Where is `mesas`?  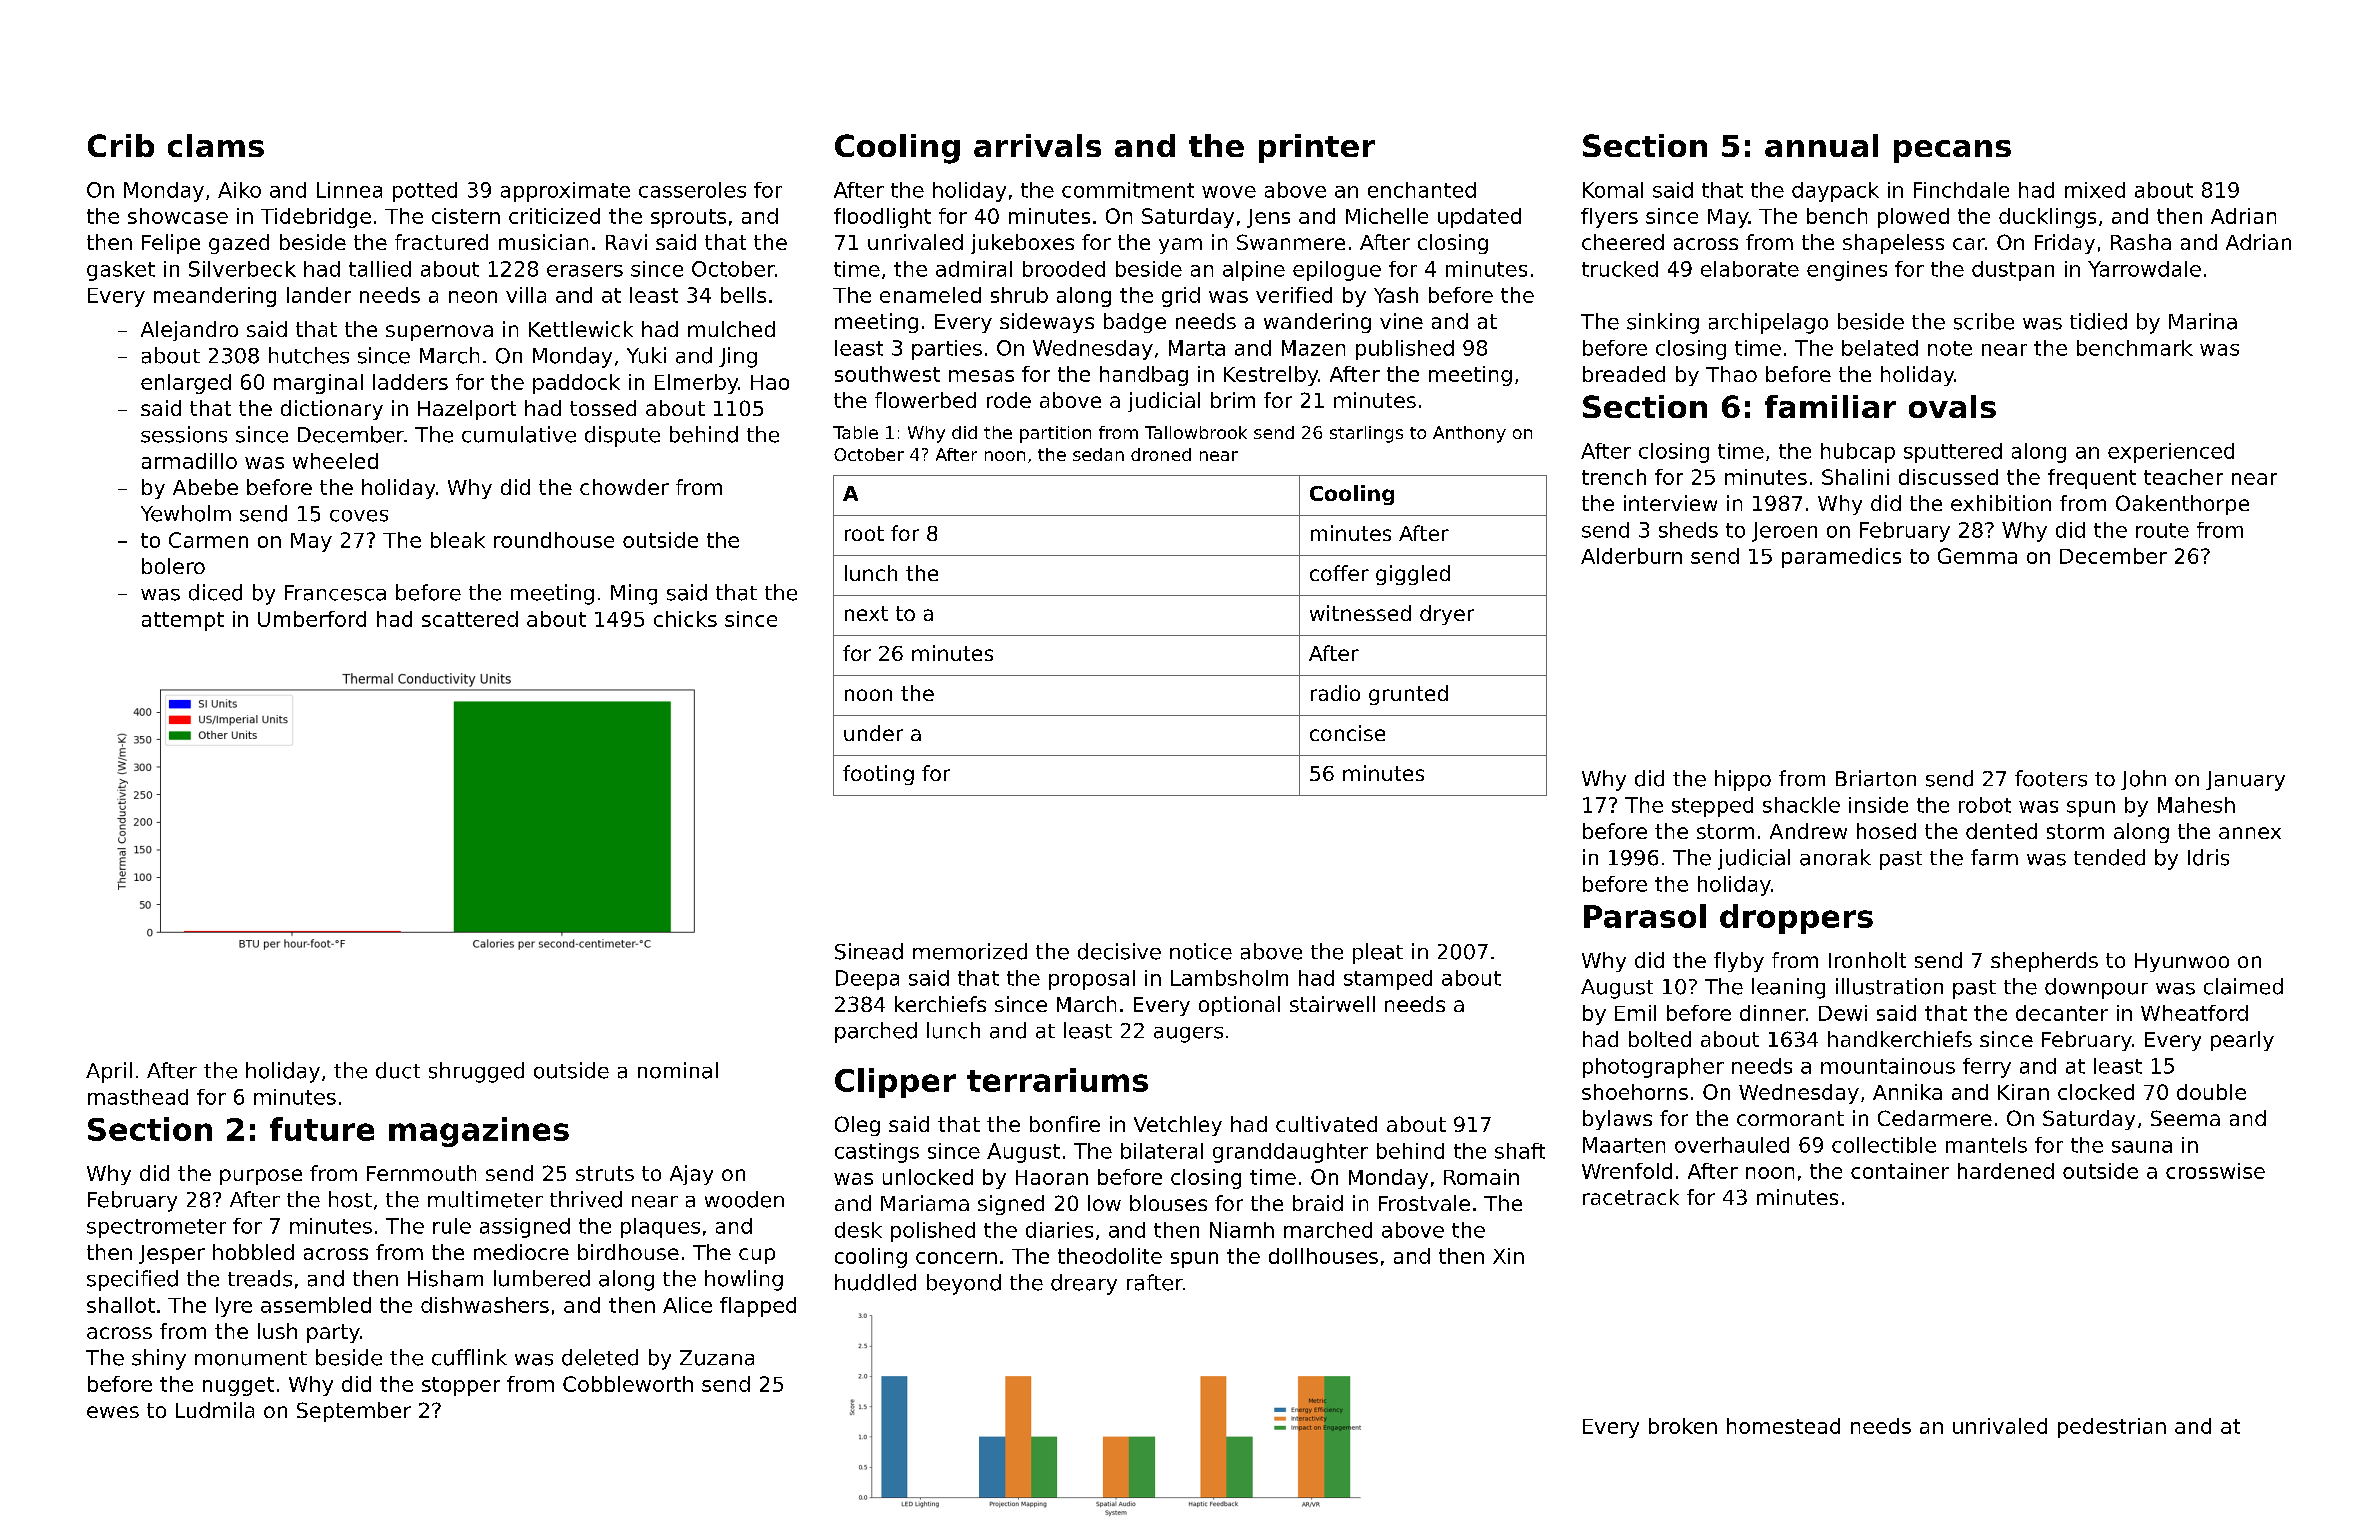
mesas is located at coordinates (981, 376).
